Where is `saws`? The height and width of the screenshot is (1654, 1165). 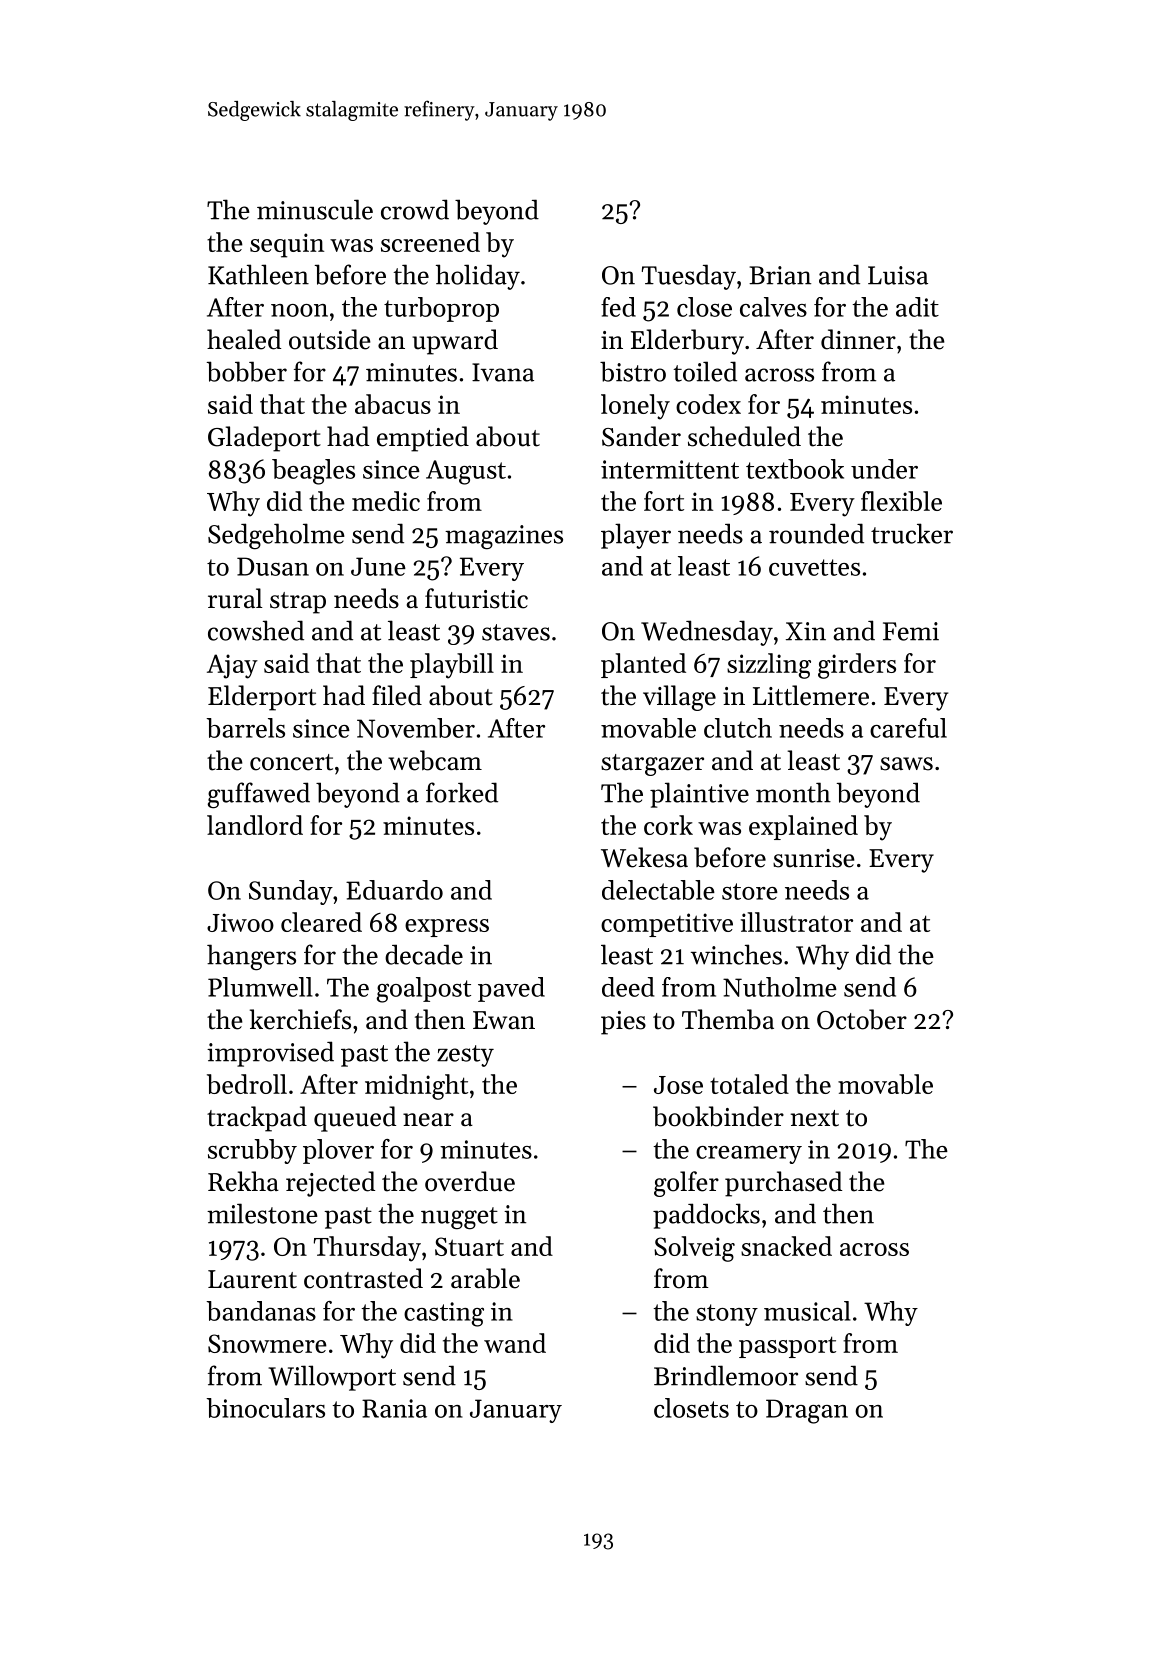
saws is located at coordinates (906, 764).
